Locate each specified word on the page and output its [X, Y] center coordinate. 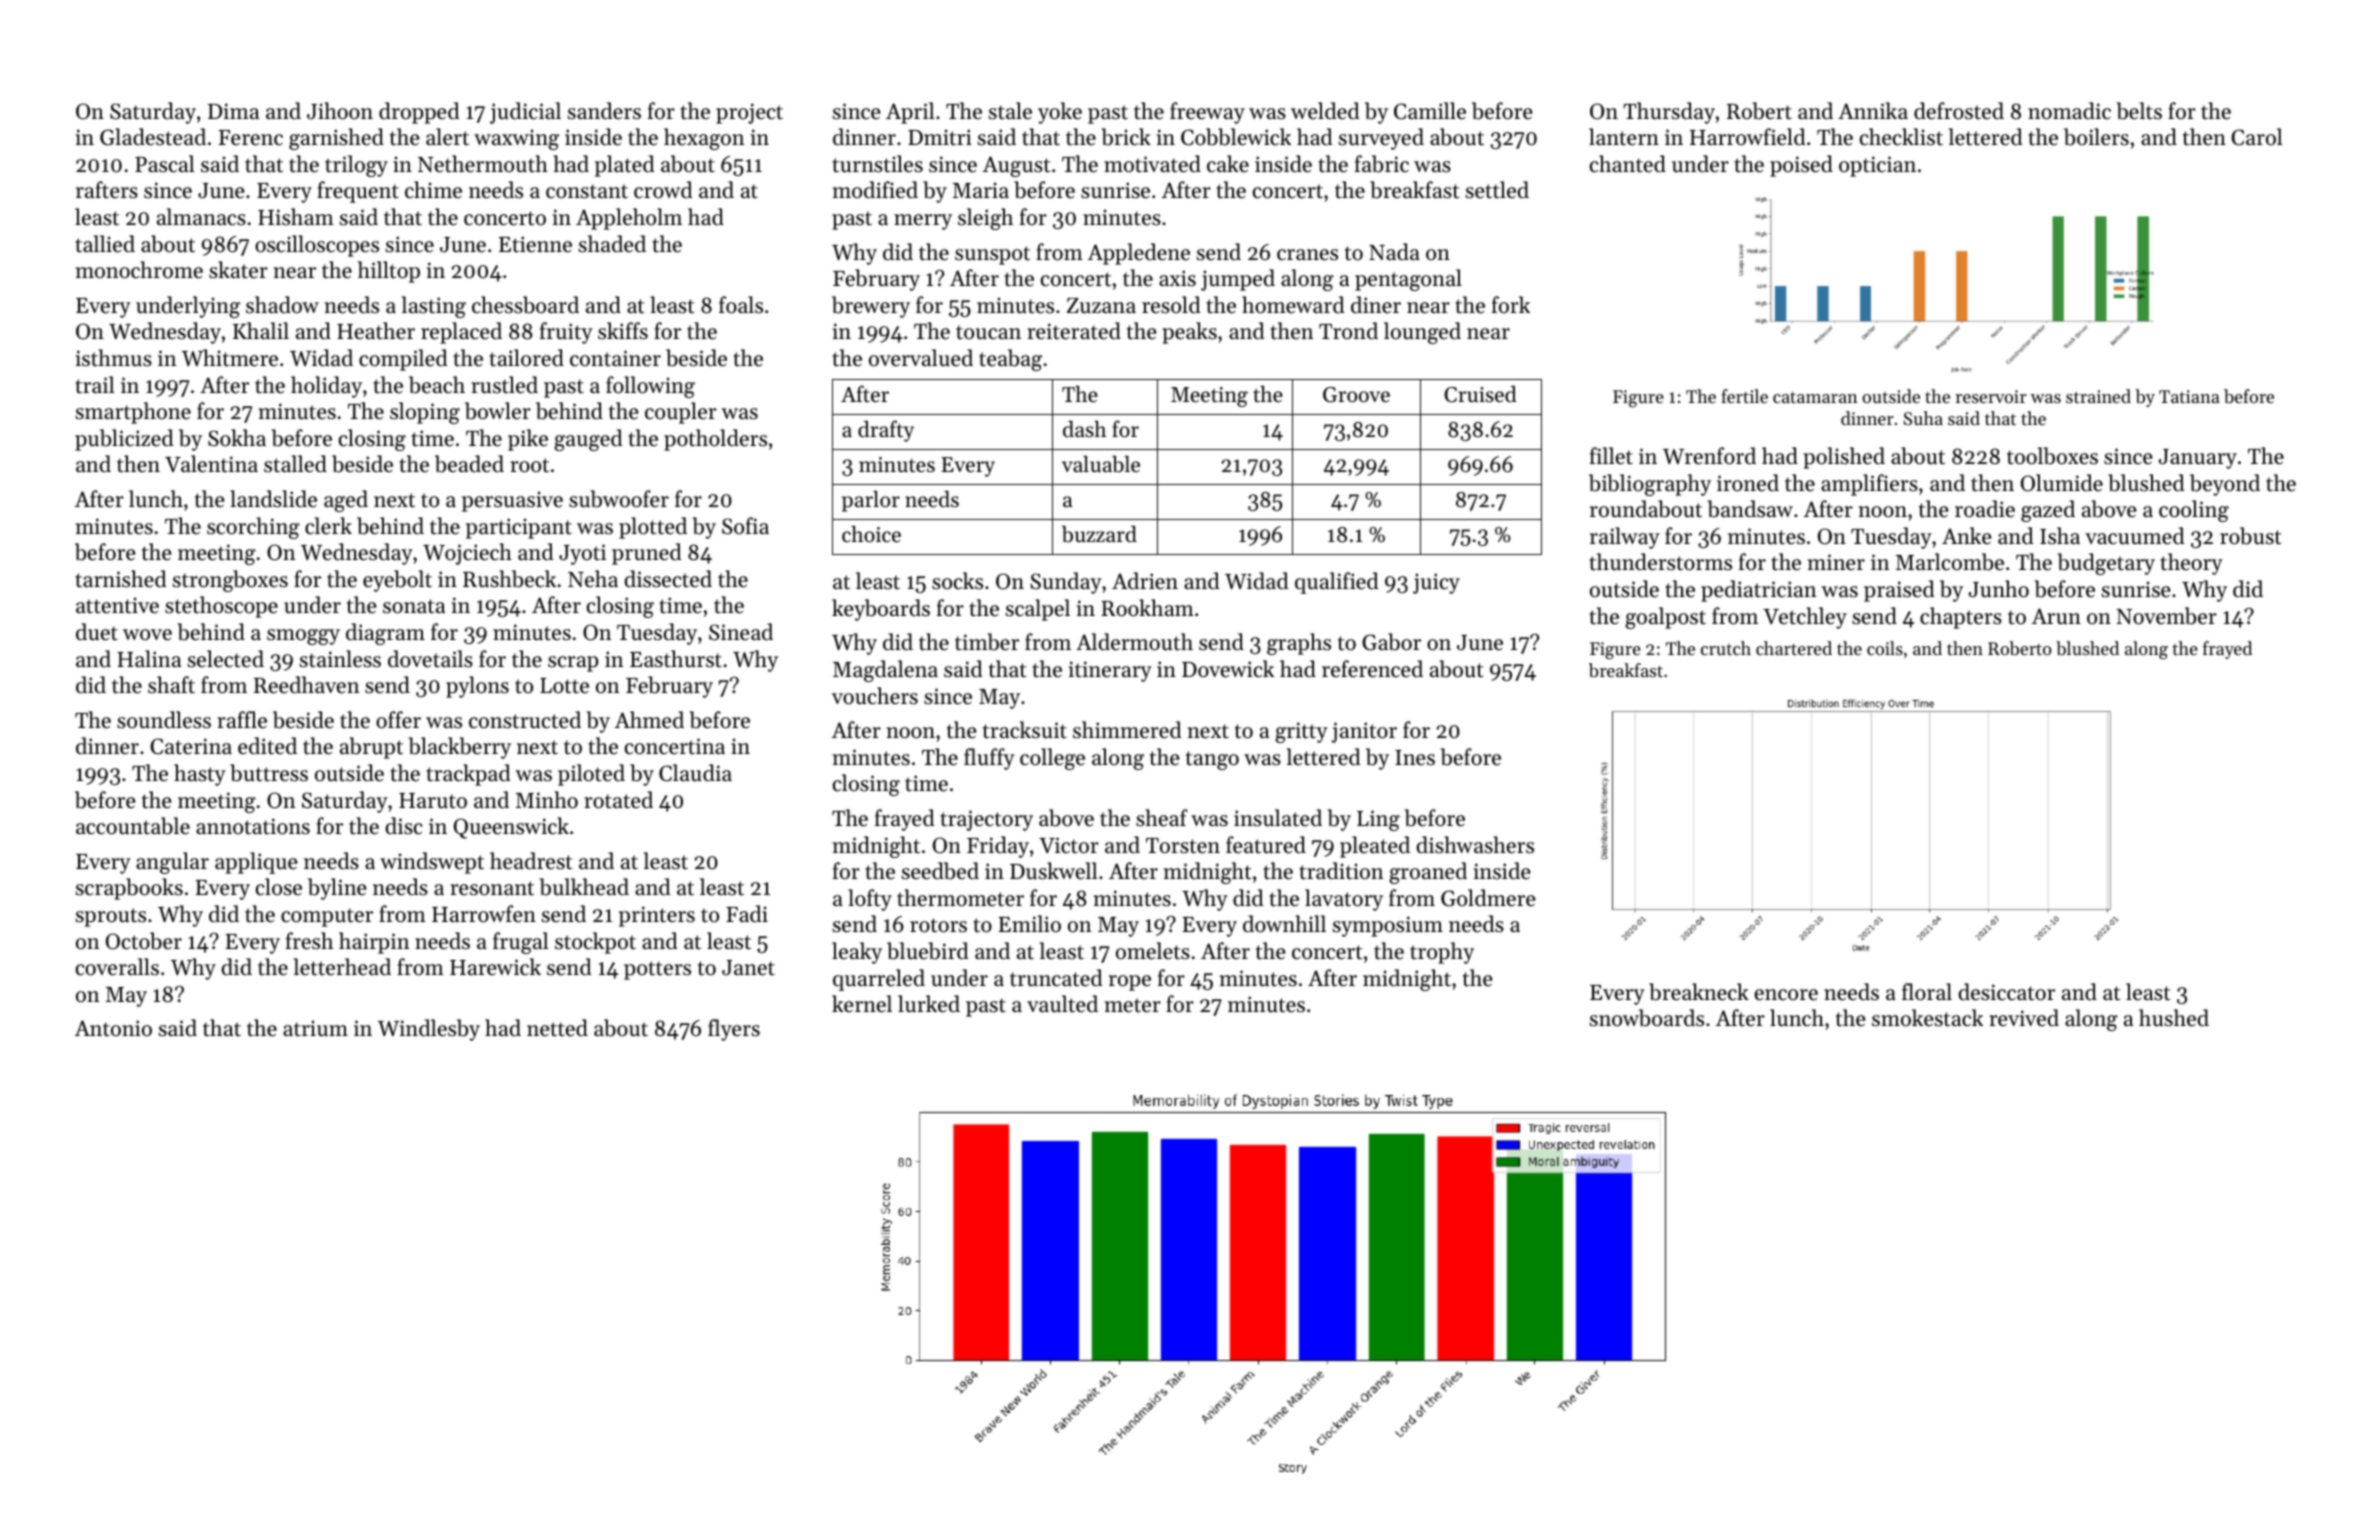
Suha [1923, 418]
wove [147, 635]
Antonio [113, 1028]
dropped [419, 113]
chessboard [525, 305]
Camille [1430, 111]
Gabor [1391, 642]
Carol [2256, 137]
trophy [1442, 953]
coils [1885, 648]
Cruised [1480, 394]
